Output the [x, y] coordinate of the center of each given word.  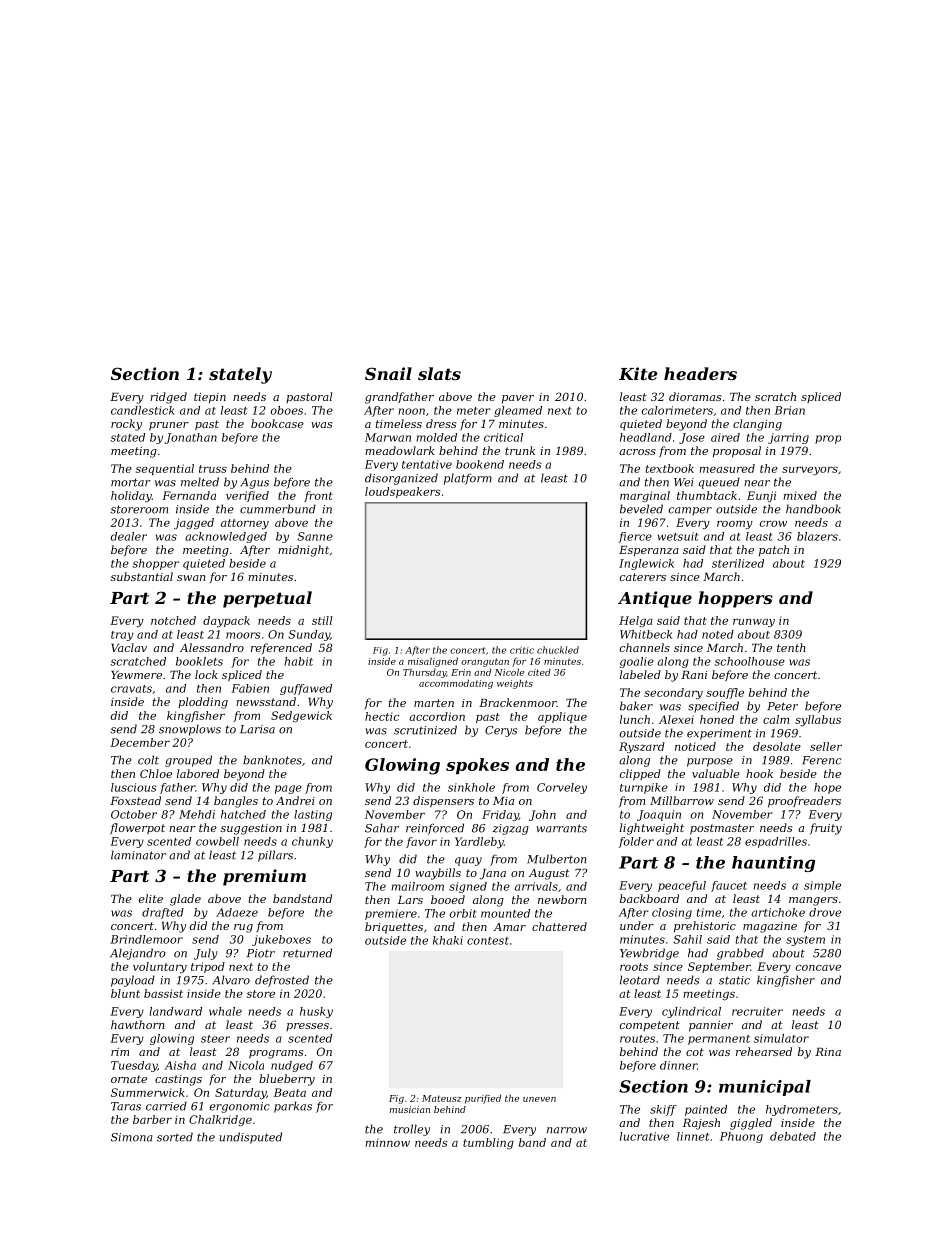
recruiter [757, 1011]
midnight [303, 551]
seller [826, 746]
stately [240, 375]
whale [225, 1011]
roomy [735, 525]
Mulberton [556, 859]
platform [468, 479]
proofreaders [804, 802]
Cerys [501, 731]
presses [307, 1027]
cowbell [217, 841]
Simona [132, 1137]
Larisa [257, 729]
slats [439, 373]
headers [700, 373]
